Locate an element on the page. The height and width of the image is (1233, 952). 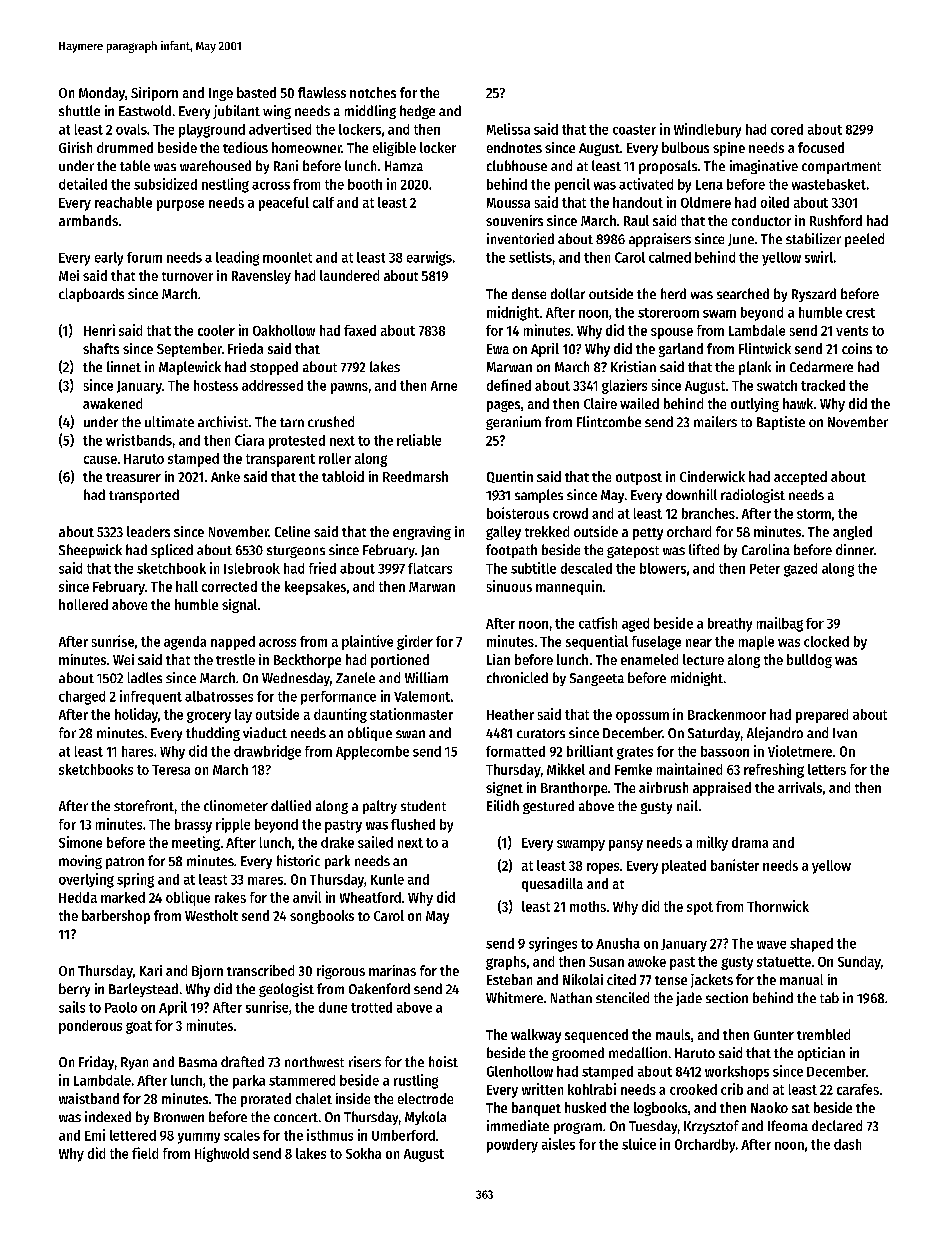
spouse is located at coordinates (672, 333).
